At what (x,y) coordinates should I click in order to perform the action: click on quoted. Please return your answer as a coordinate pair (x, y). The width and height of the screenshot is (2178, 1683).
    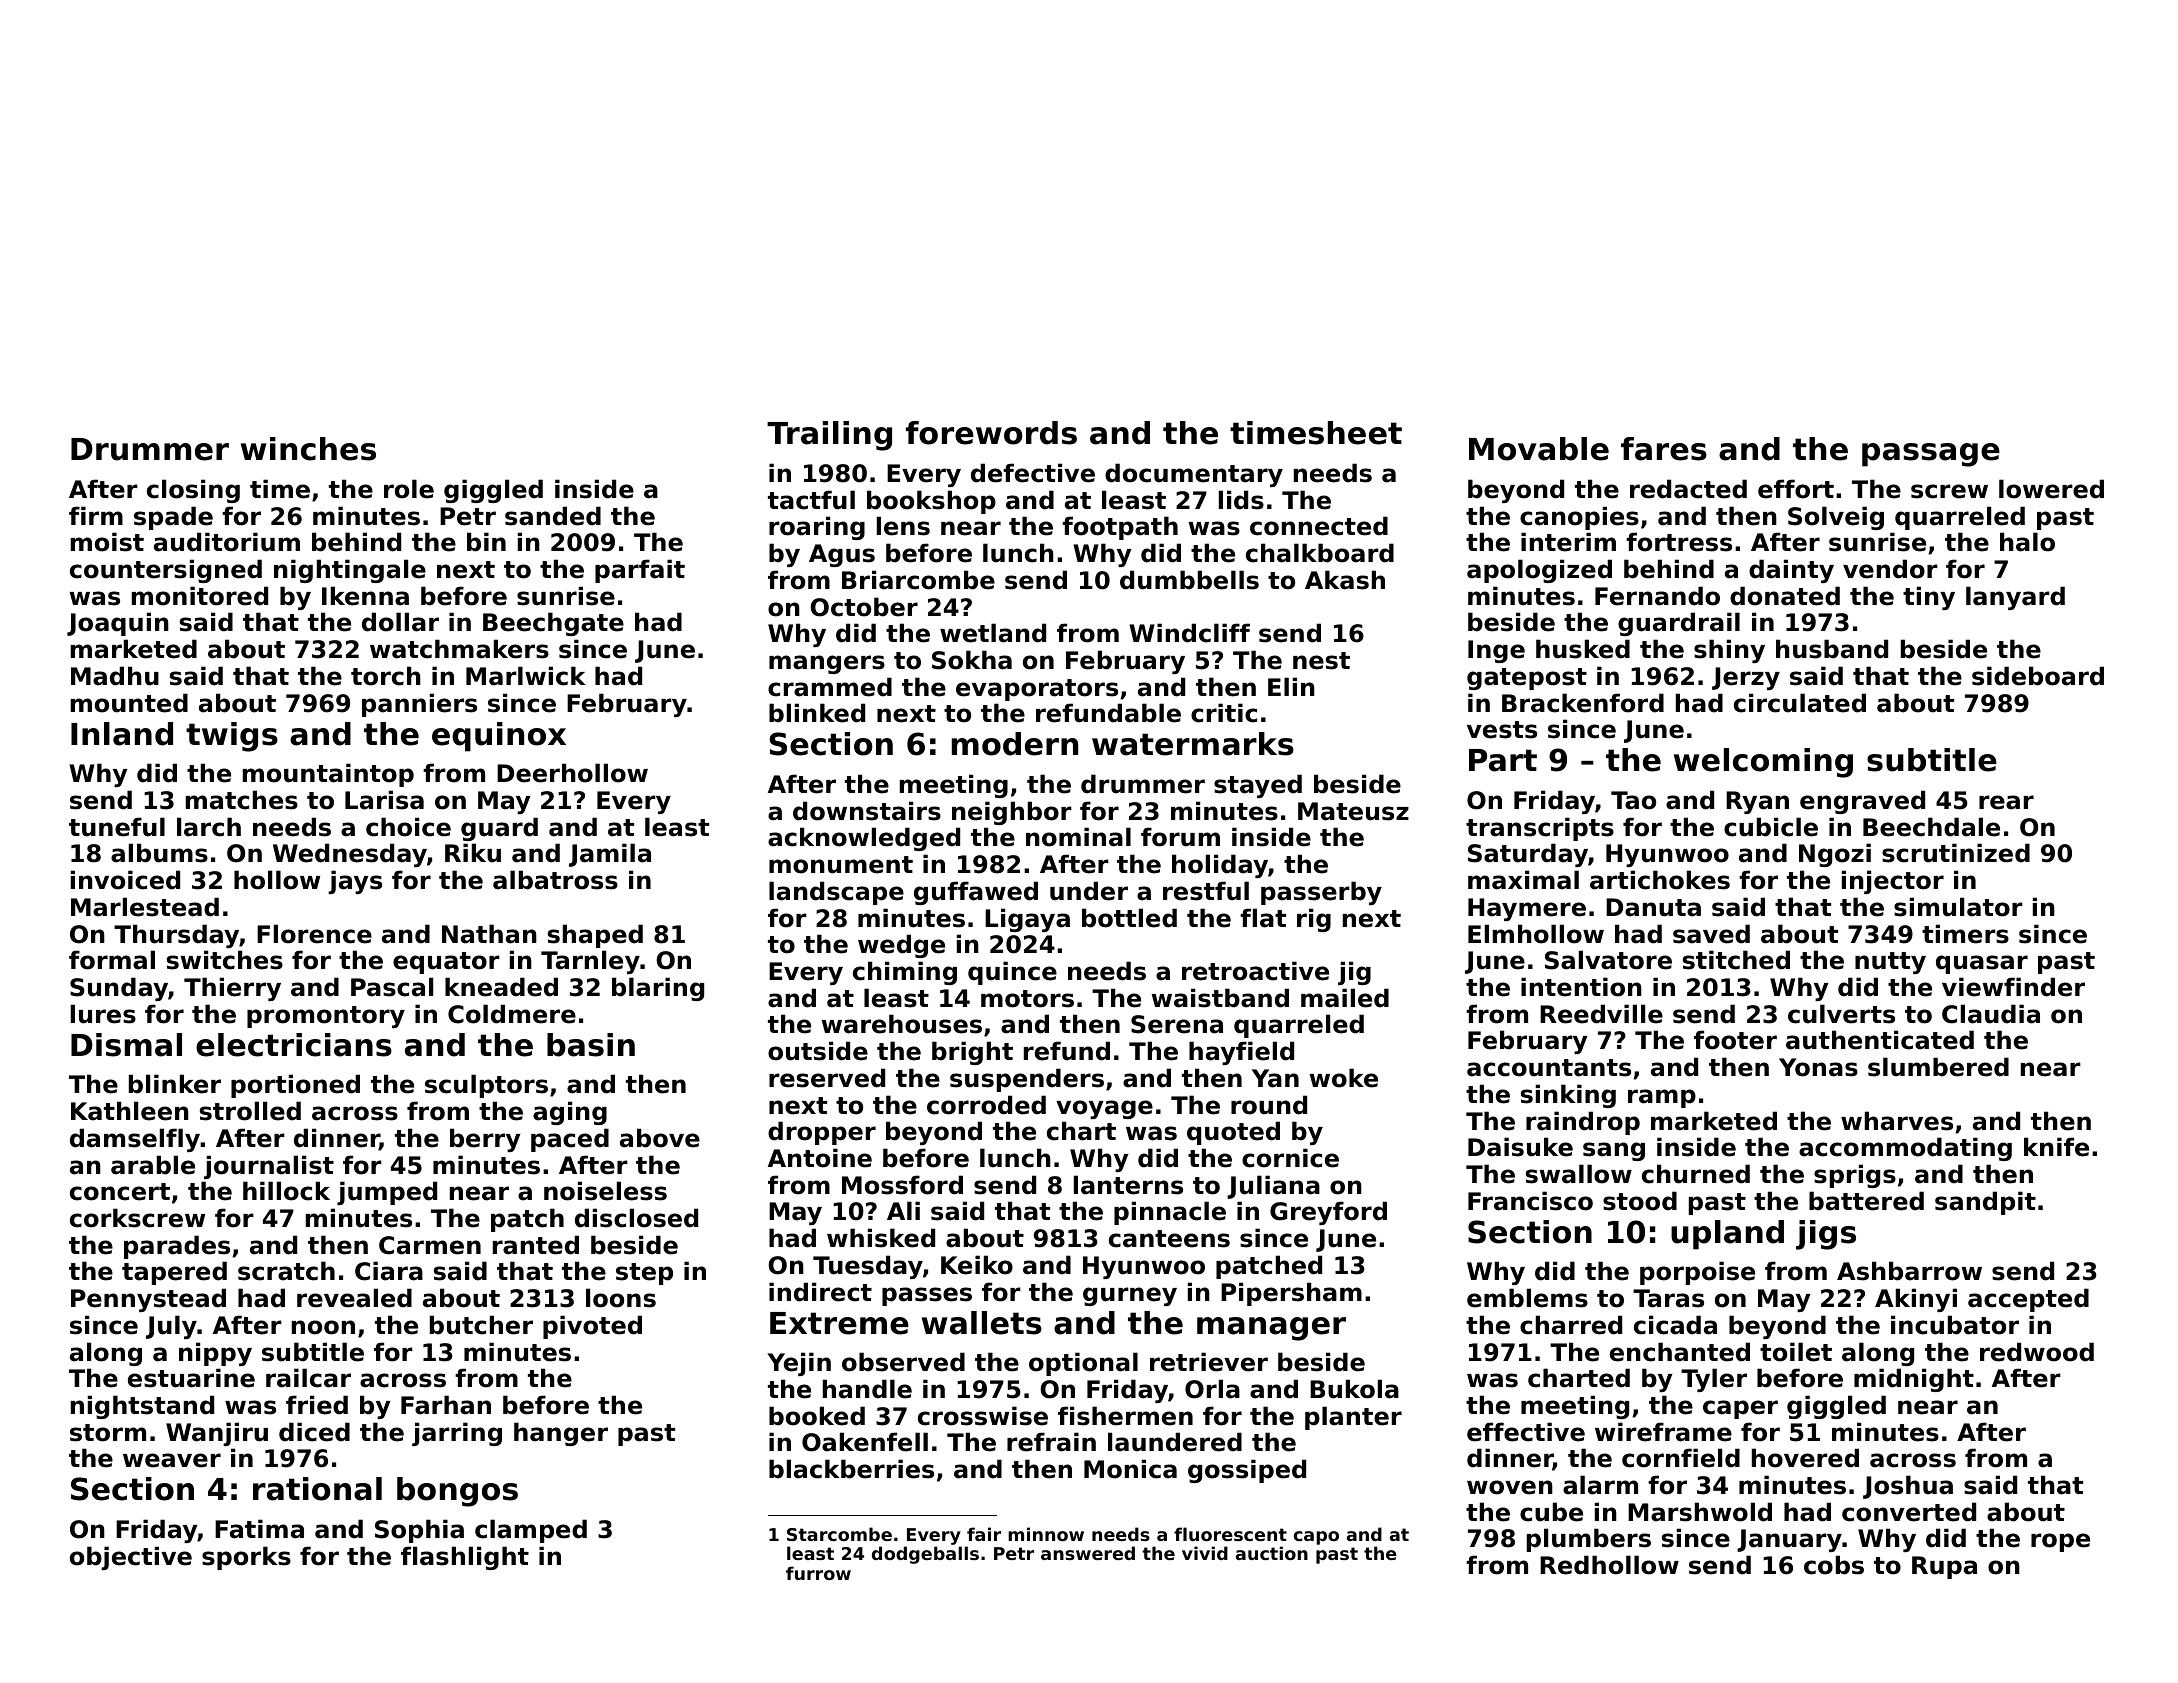
    Looking at the image, I should click on (1233, 1133).
